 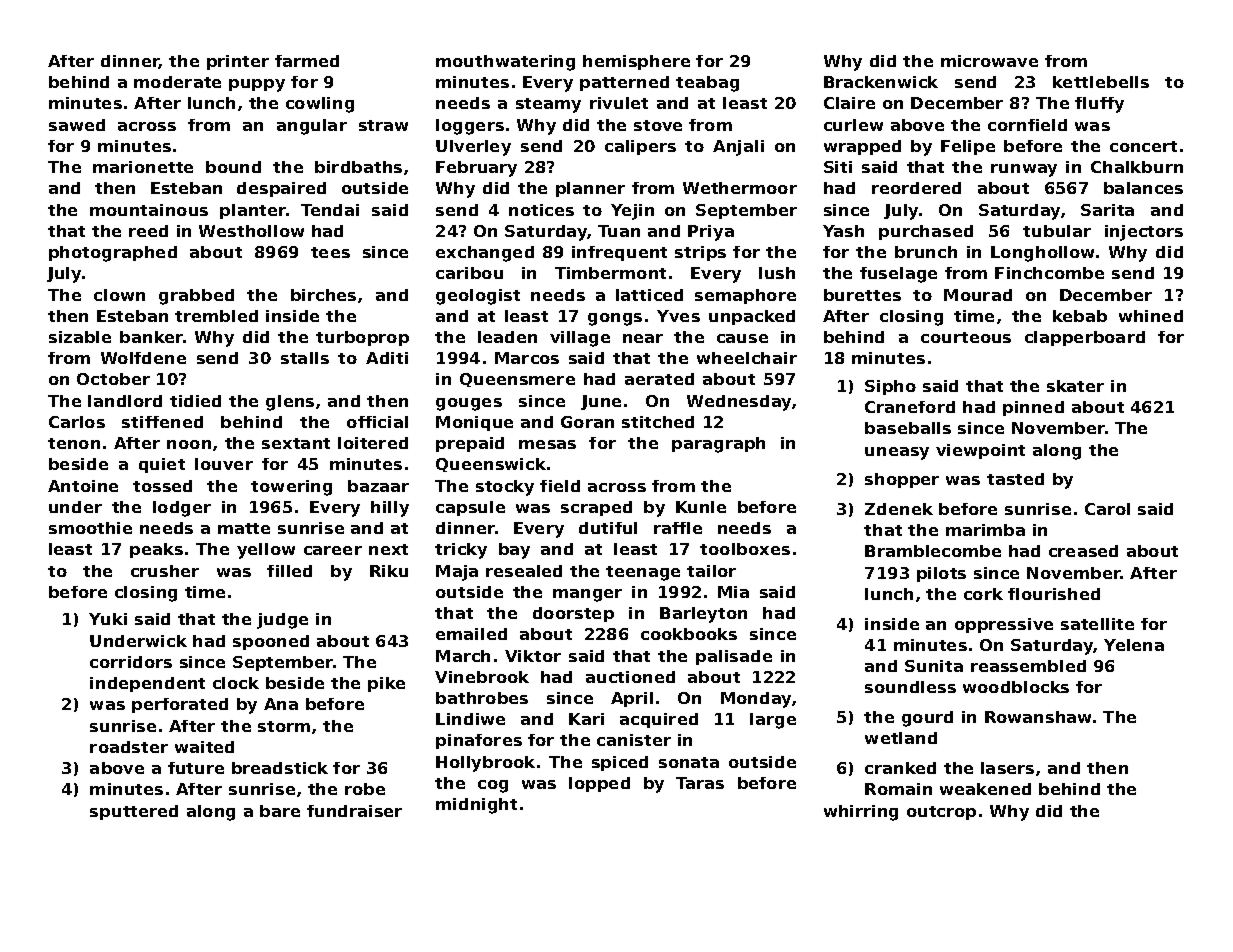 What do you see at coordinates (1101, 82) in the screenshot?
I see `kettlebells` at bounding box center [1101, 82].
